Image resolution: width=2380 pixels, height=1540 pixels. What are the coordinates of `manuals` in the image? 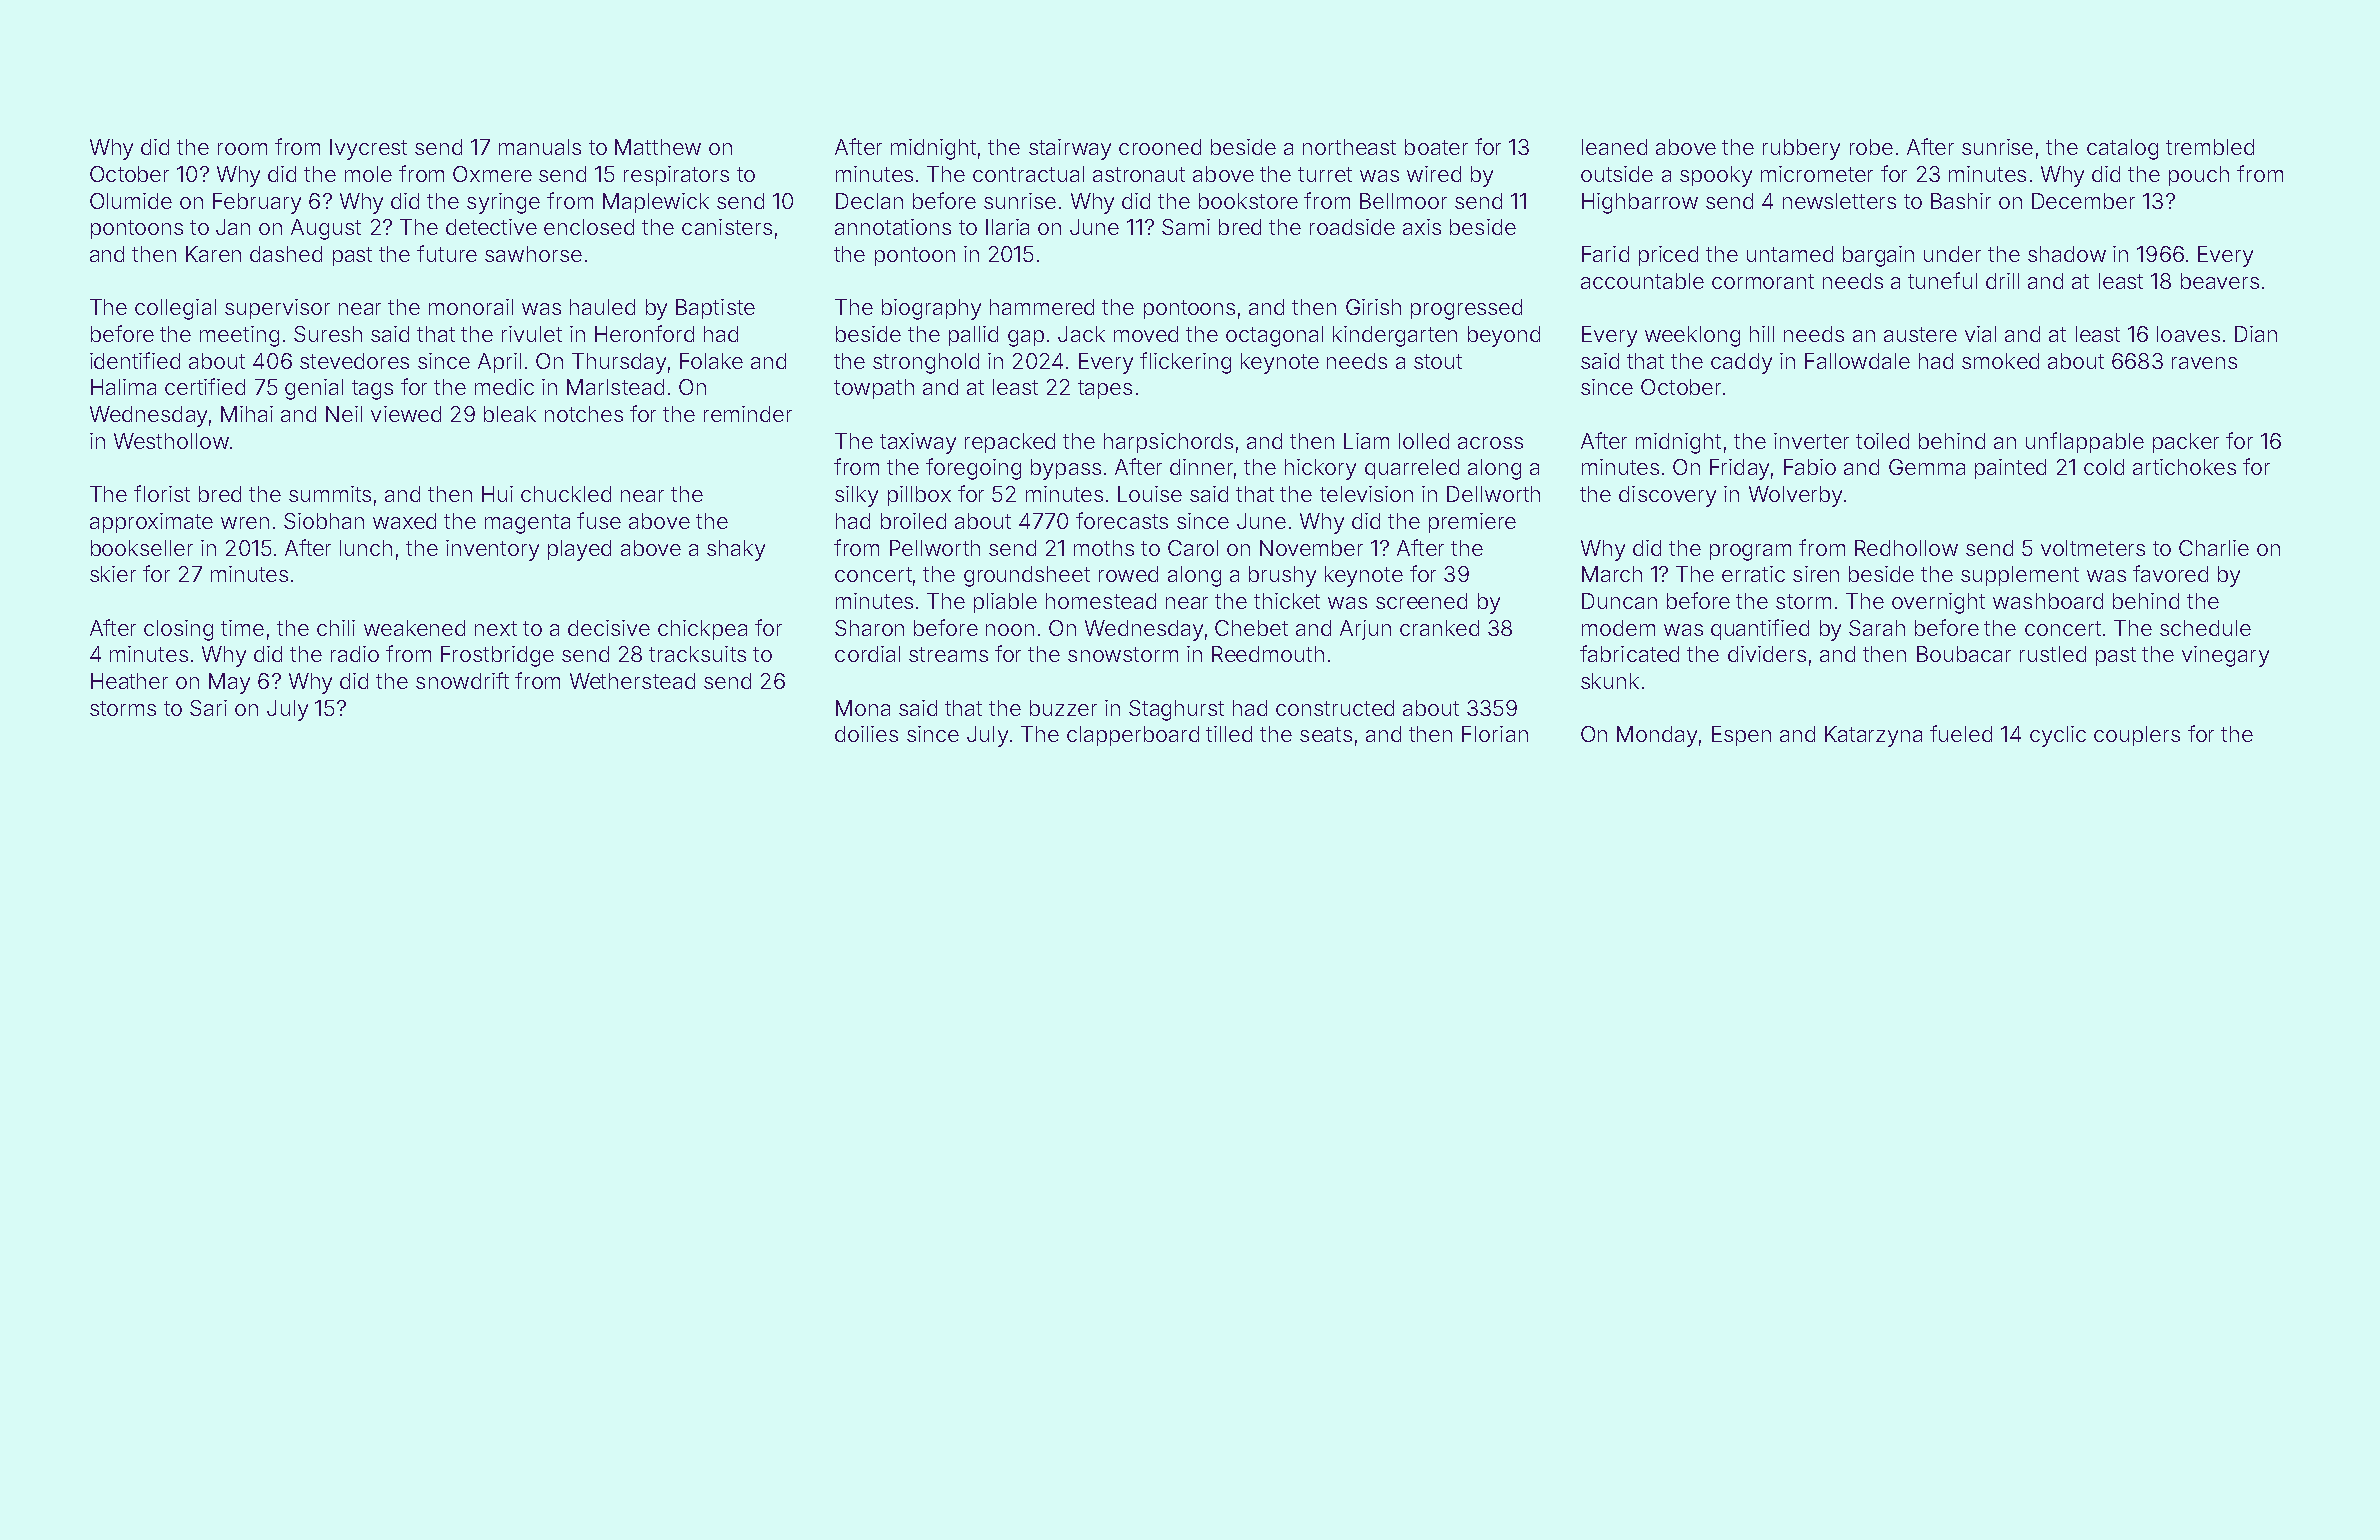 It's located at (540, 147).
